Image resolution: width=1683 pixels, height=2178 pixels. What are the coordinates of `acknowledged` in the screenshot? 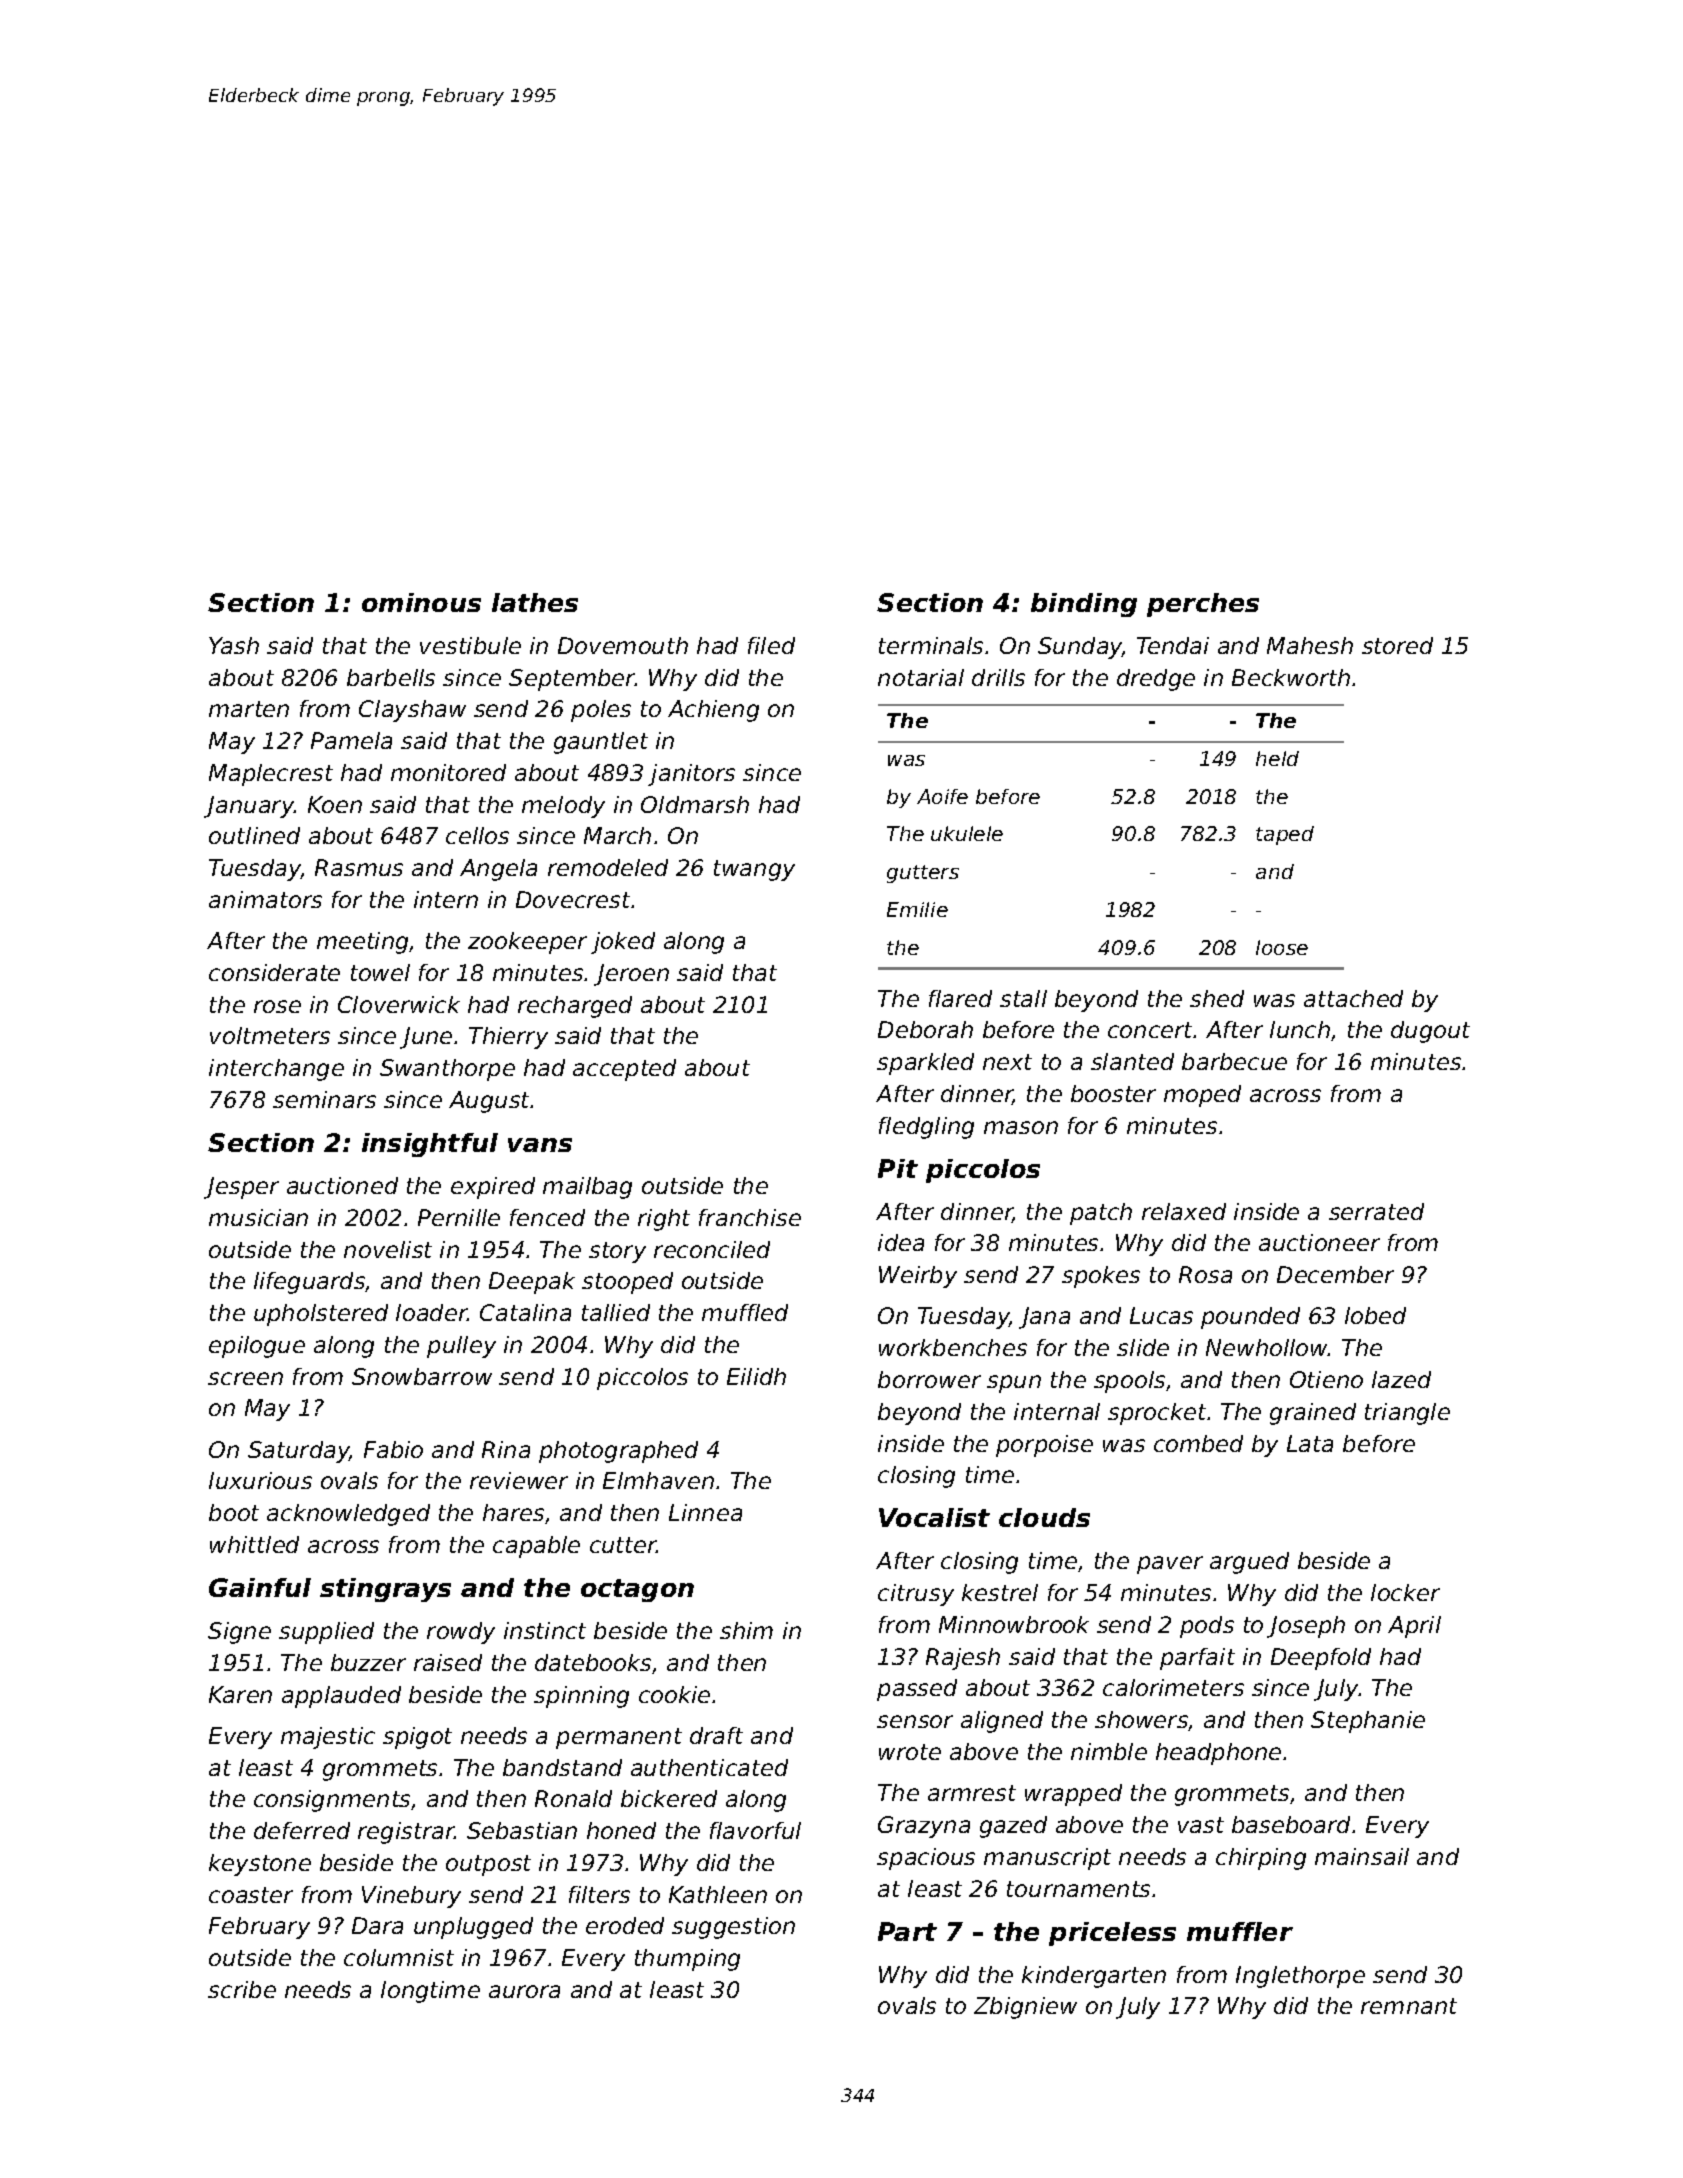 It's located at (348, 1515).
